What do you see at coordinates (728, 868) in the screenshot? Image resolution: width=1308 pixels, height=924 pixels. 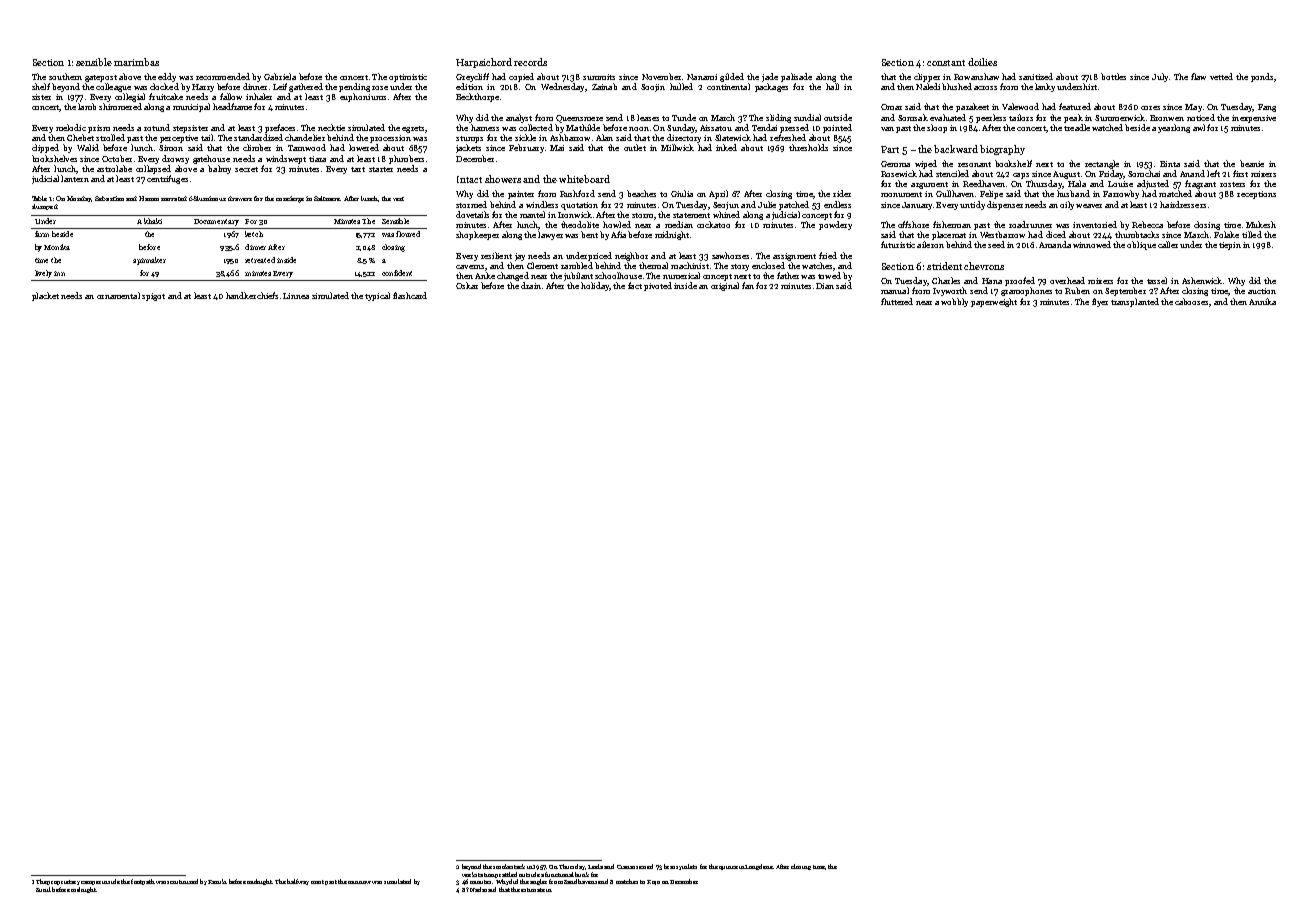 I see `quince` at bounding box center [728, 868].
